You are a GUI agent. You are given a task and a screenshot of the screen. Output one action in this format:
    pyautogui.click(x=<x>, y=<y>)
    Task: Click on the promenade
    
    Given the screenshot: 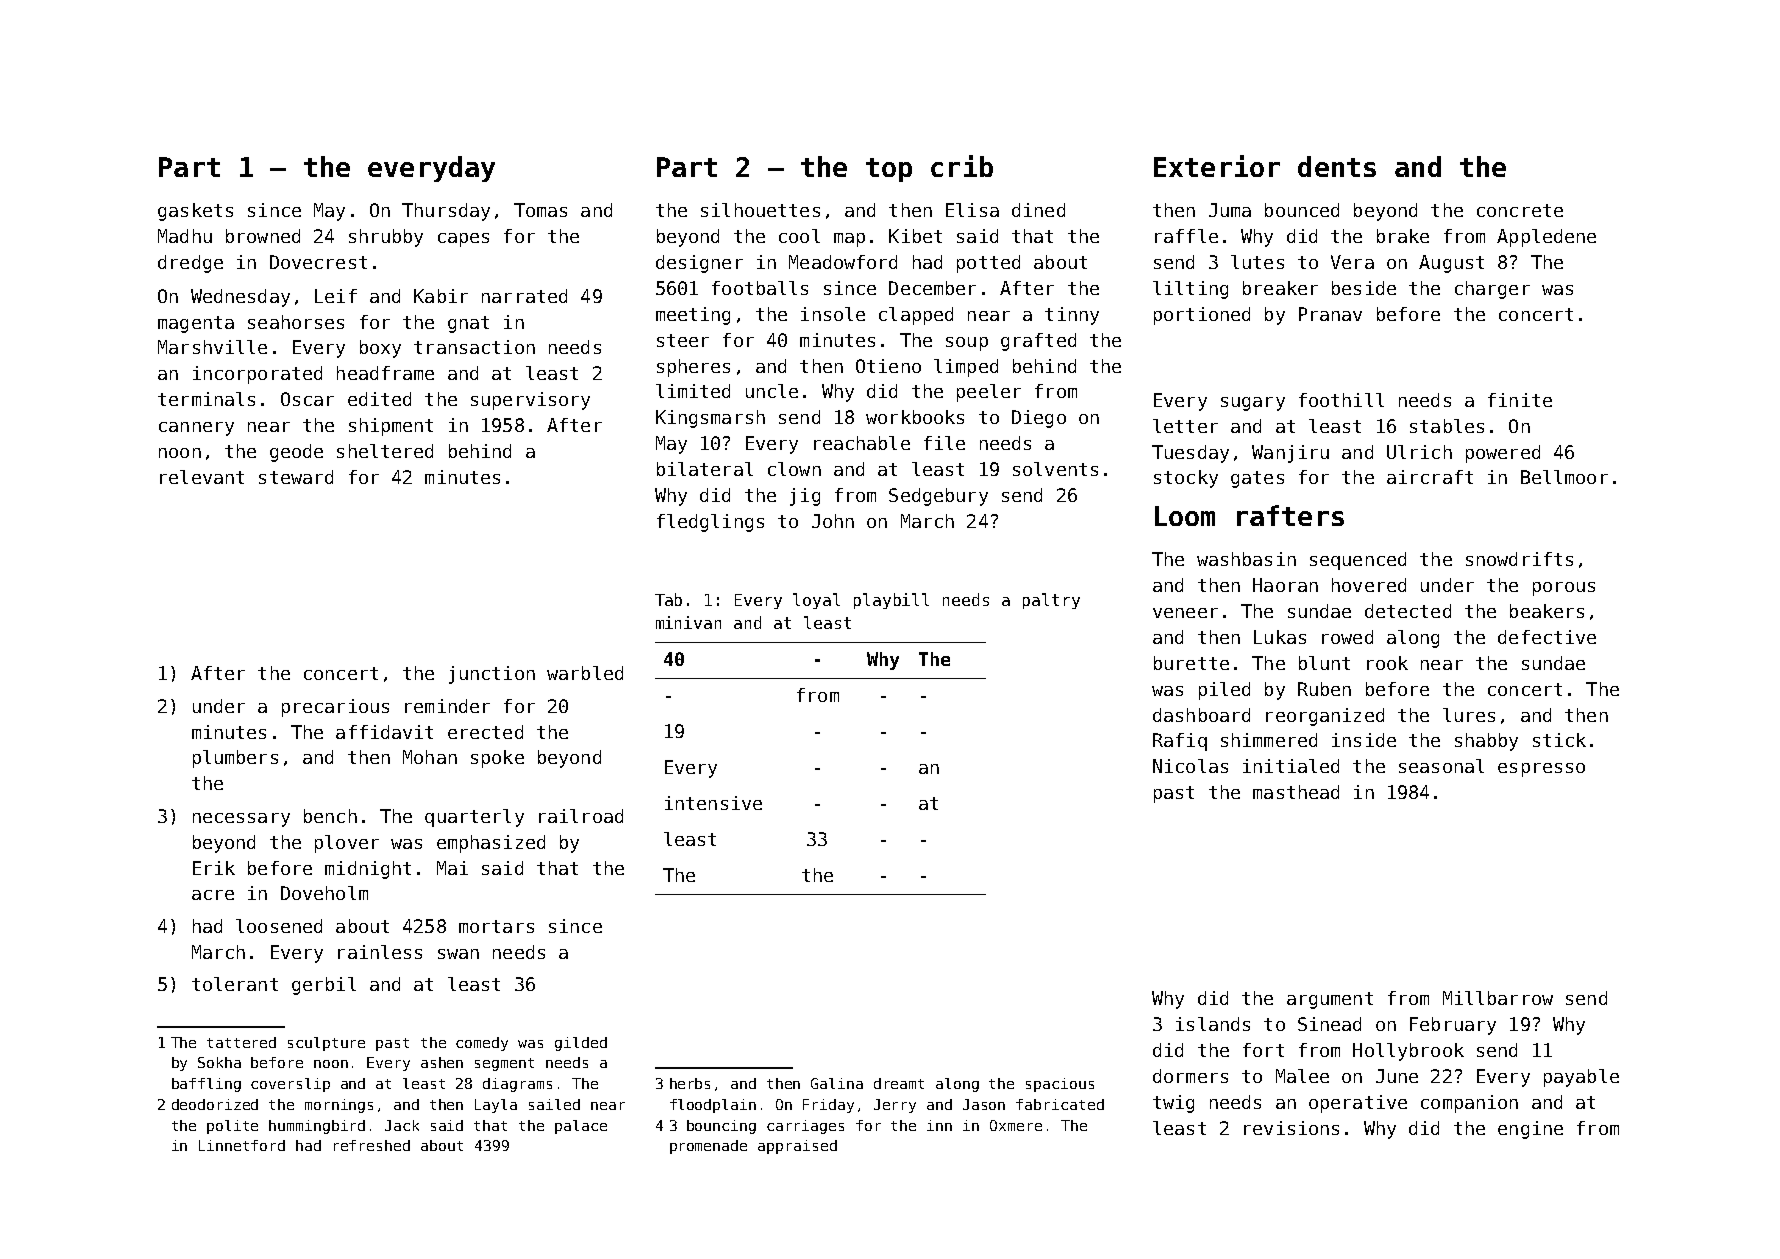 What is the action you would take?
    pyautogui.click(x=708, y=1147)
